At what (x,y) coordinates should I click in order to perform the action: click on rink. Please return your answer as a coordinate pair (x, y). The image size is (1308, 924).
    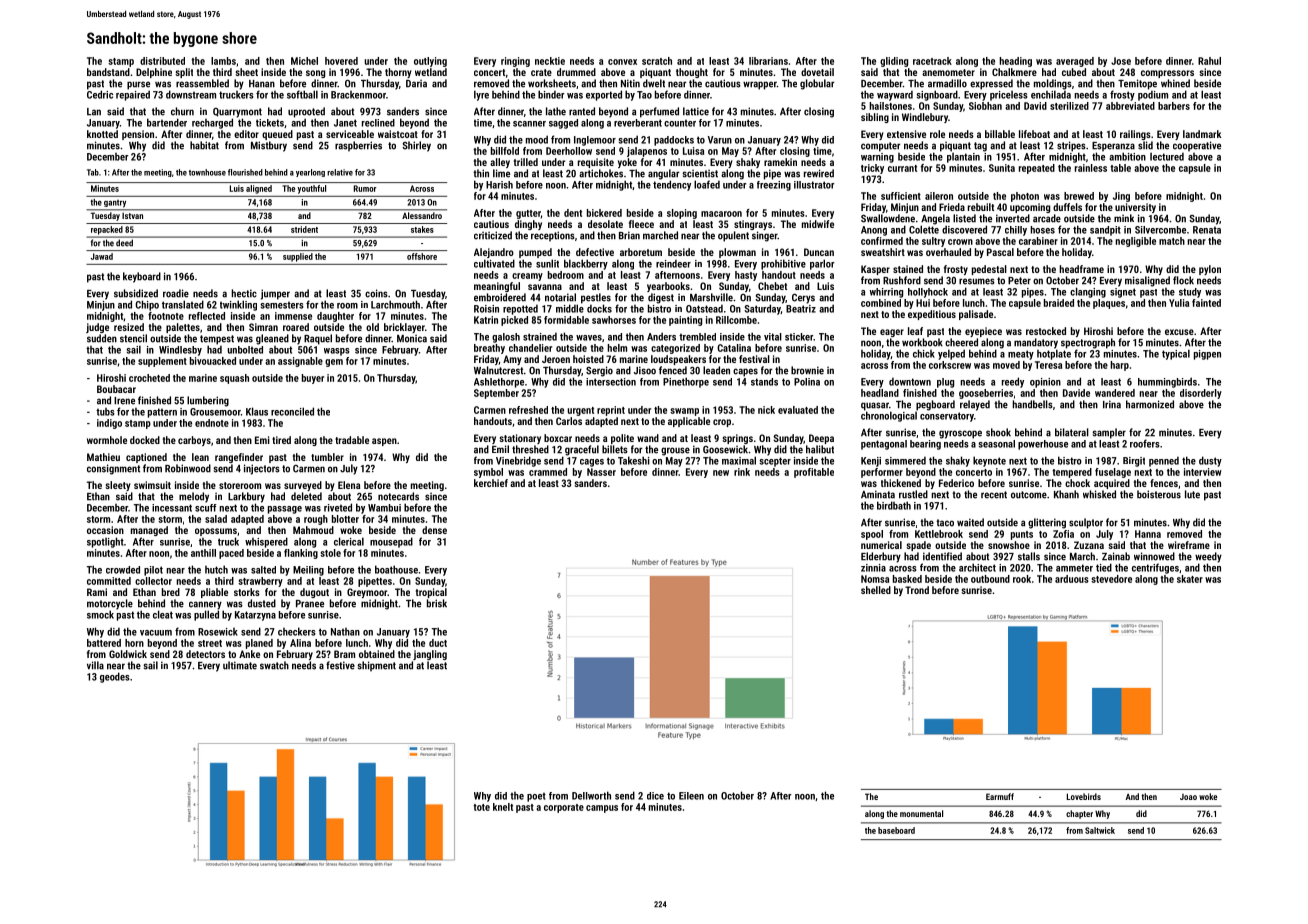
    Looking at the image, I should click on (742, 472).
